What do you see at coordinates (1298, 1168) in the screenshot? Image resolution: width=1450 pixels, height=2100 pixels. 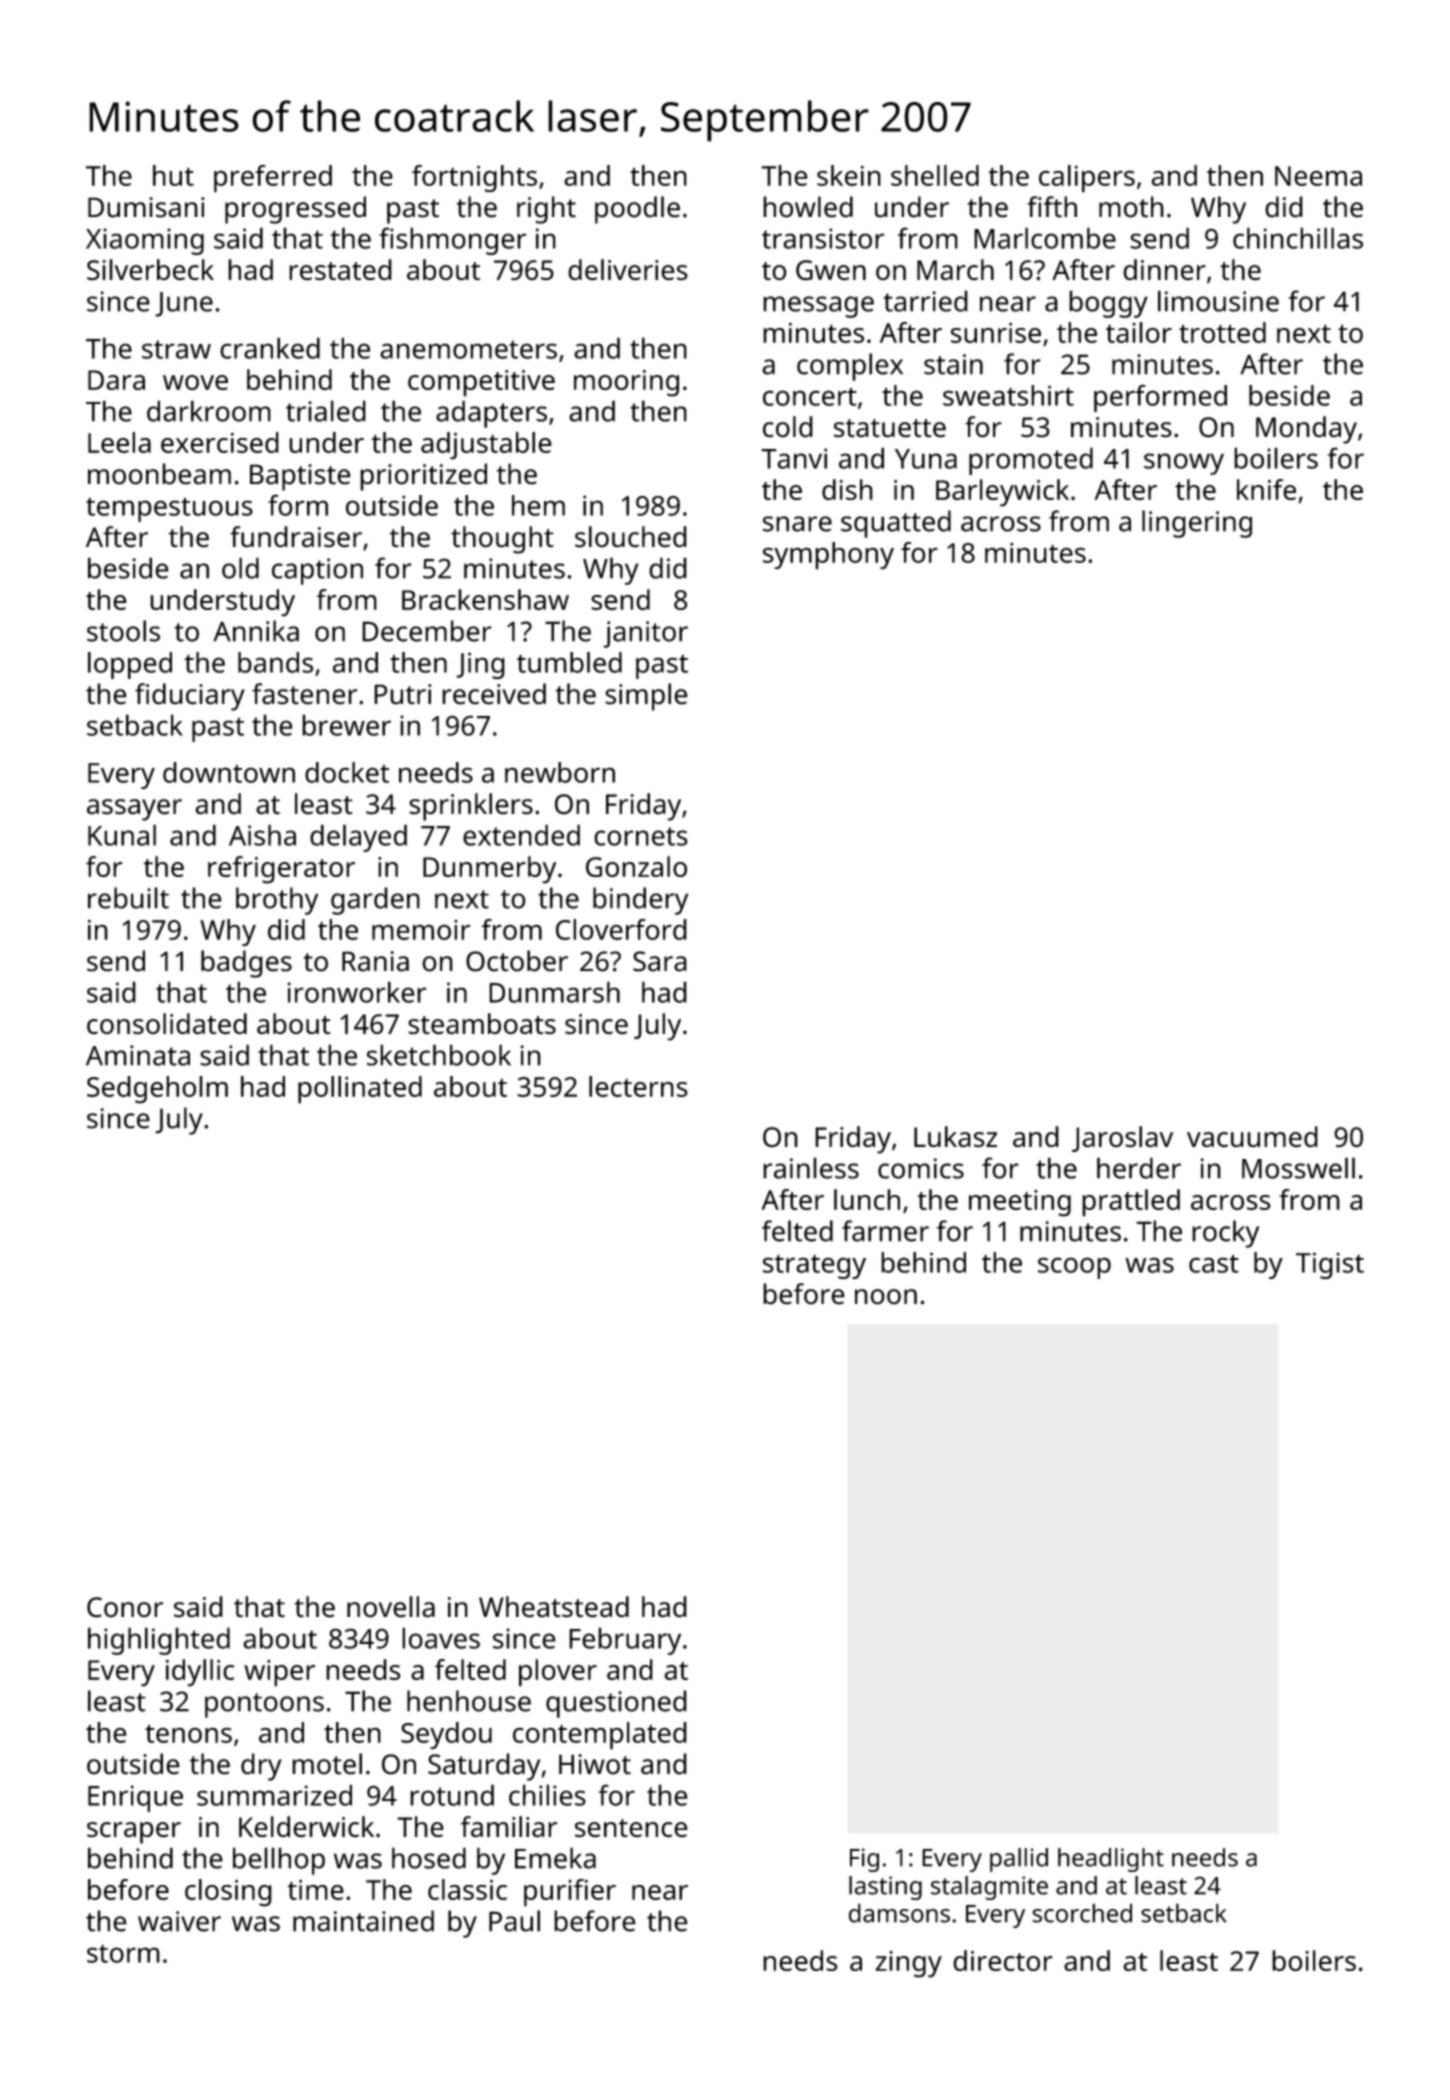 I see `Mosswell` at bounding box center [1298, 1168].
